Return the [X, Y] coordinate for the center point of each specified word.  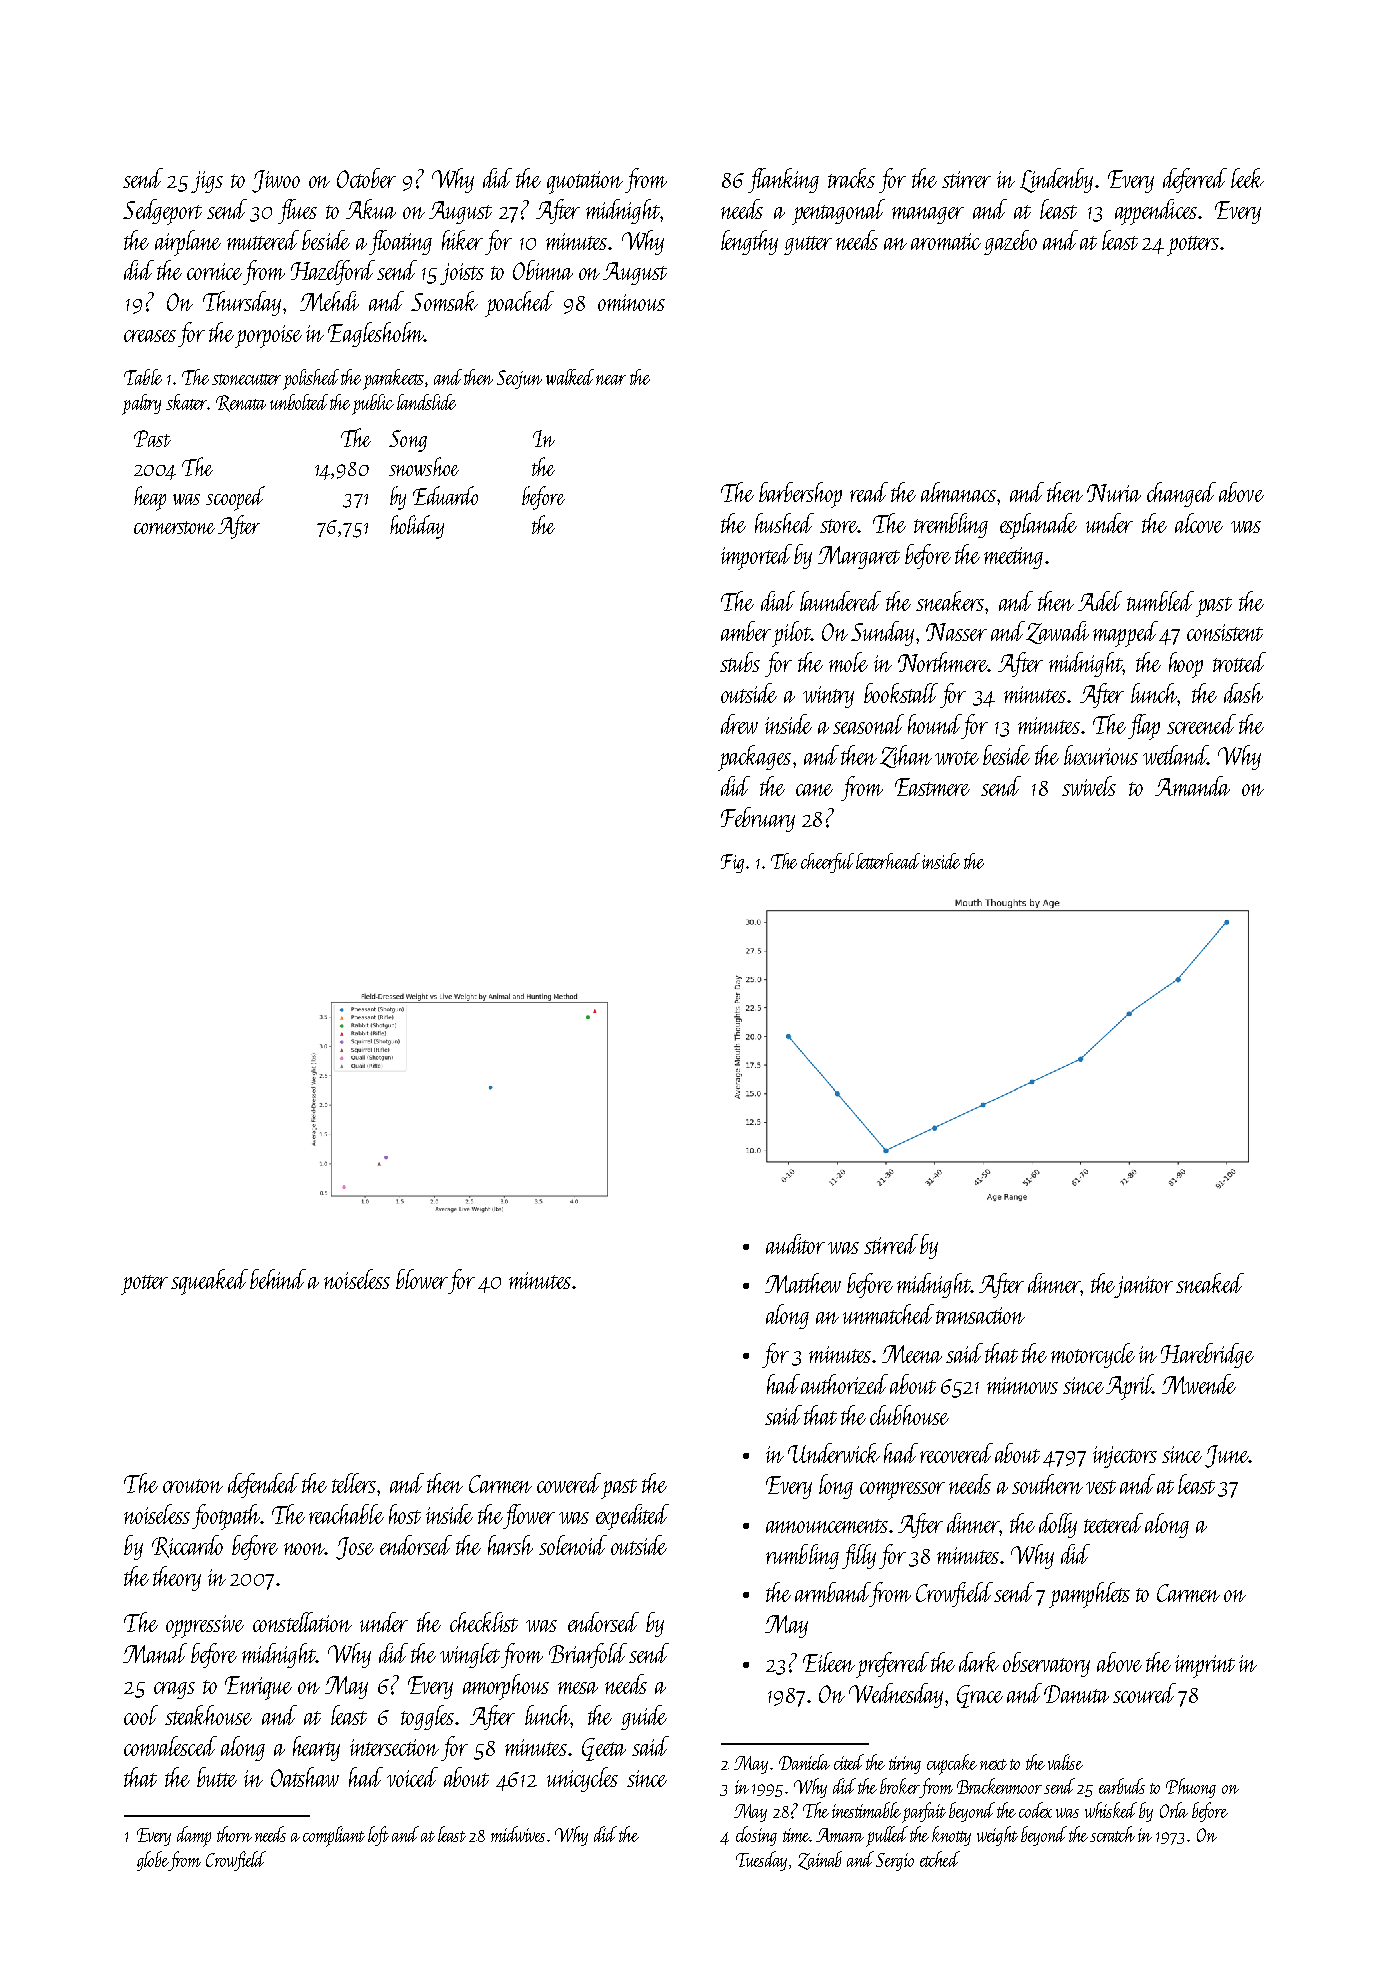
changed [1181, 494]
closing [756, 1836]
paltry [141, 404]
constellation [302, 1622]
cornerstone [174, 527]
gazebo [1010, 242]
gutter [808, 245]
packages [754, 758]
